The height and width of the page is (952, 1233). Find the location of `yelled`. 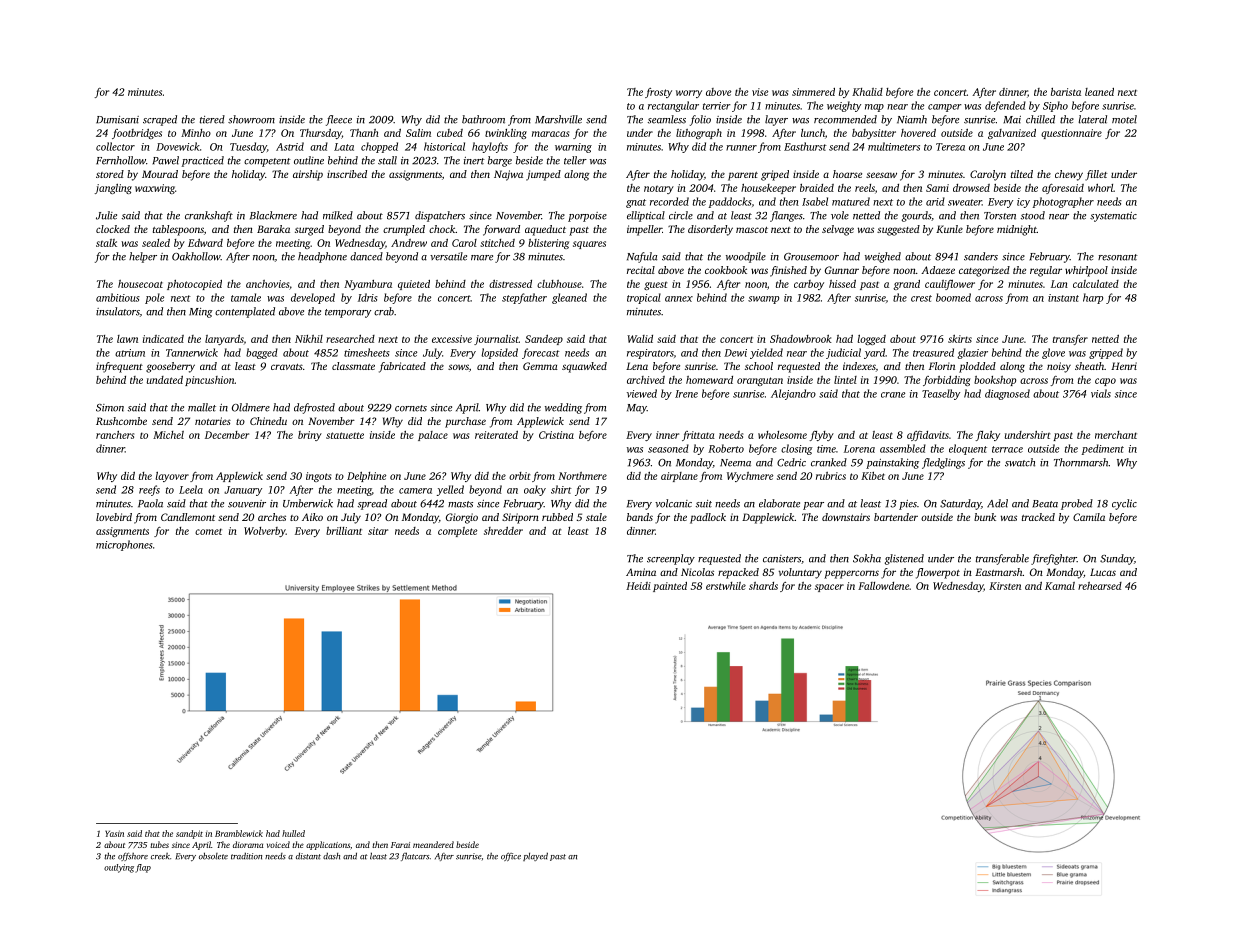

yelled is located at coordinates (450, 490).
